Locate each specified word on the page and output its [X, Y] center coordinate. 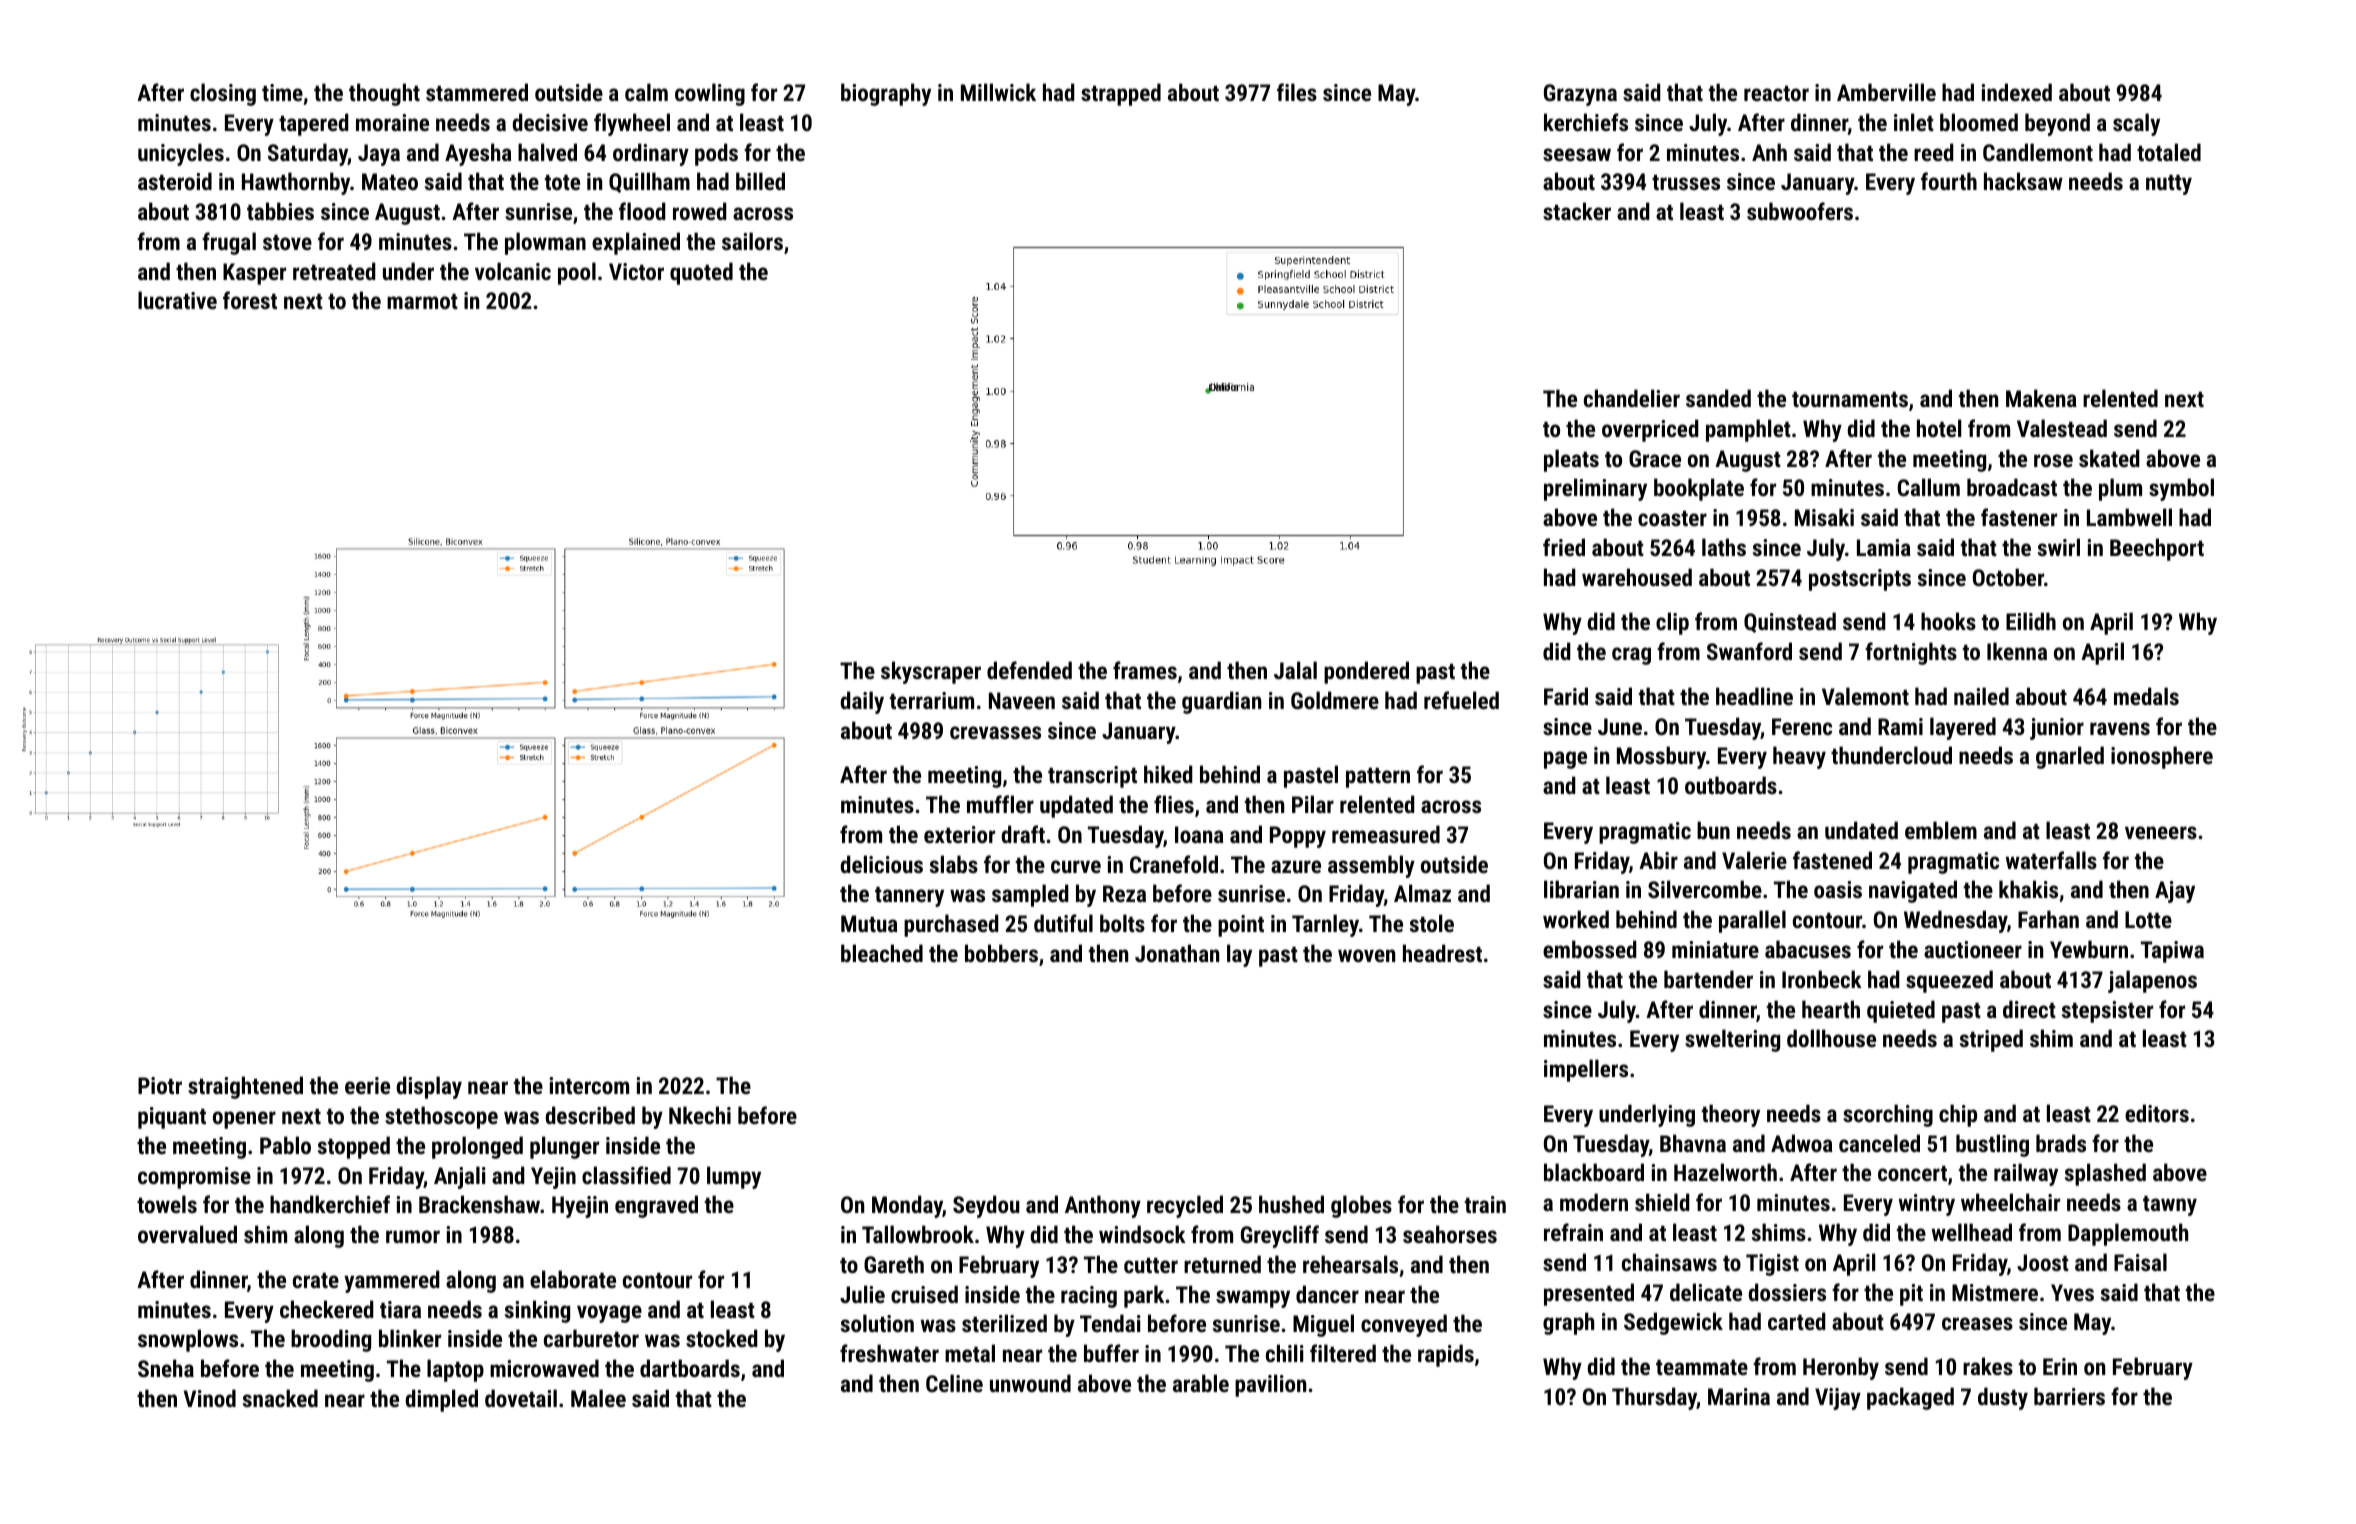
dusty [2003, 1398]
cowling [710, 94]
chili [1285, 1353]
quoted [701, 273]
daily [862, 702]
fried [1564, 547]
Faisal [2140, 1262]
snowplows [188, 1340]
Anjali [460, 1177]
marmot [422, 301]
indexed [2016, 92]
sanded [1718, 398]
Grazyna [1580, 95]
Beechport [2157, 549]
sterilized [1004, 1323]
